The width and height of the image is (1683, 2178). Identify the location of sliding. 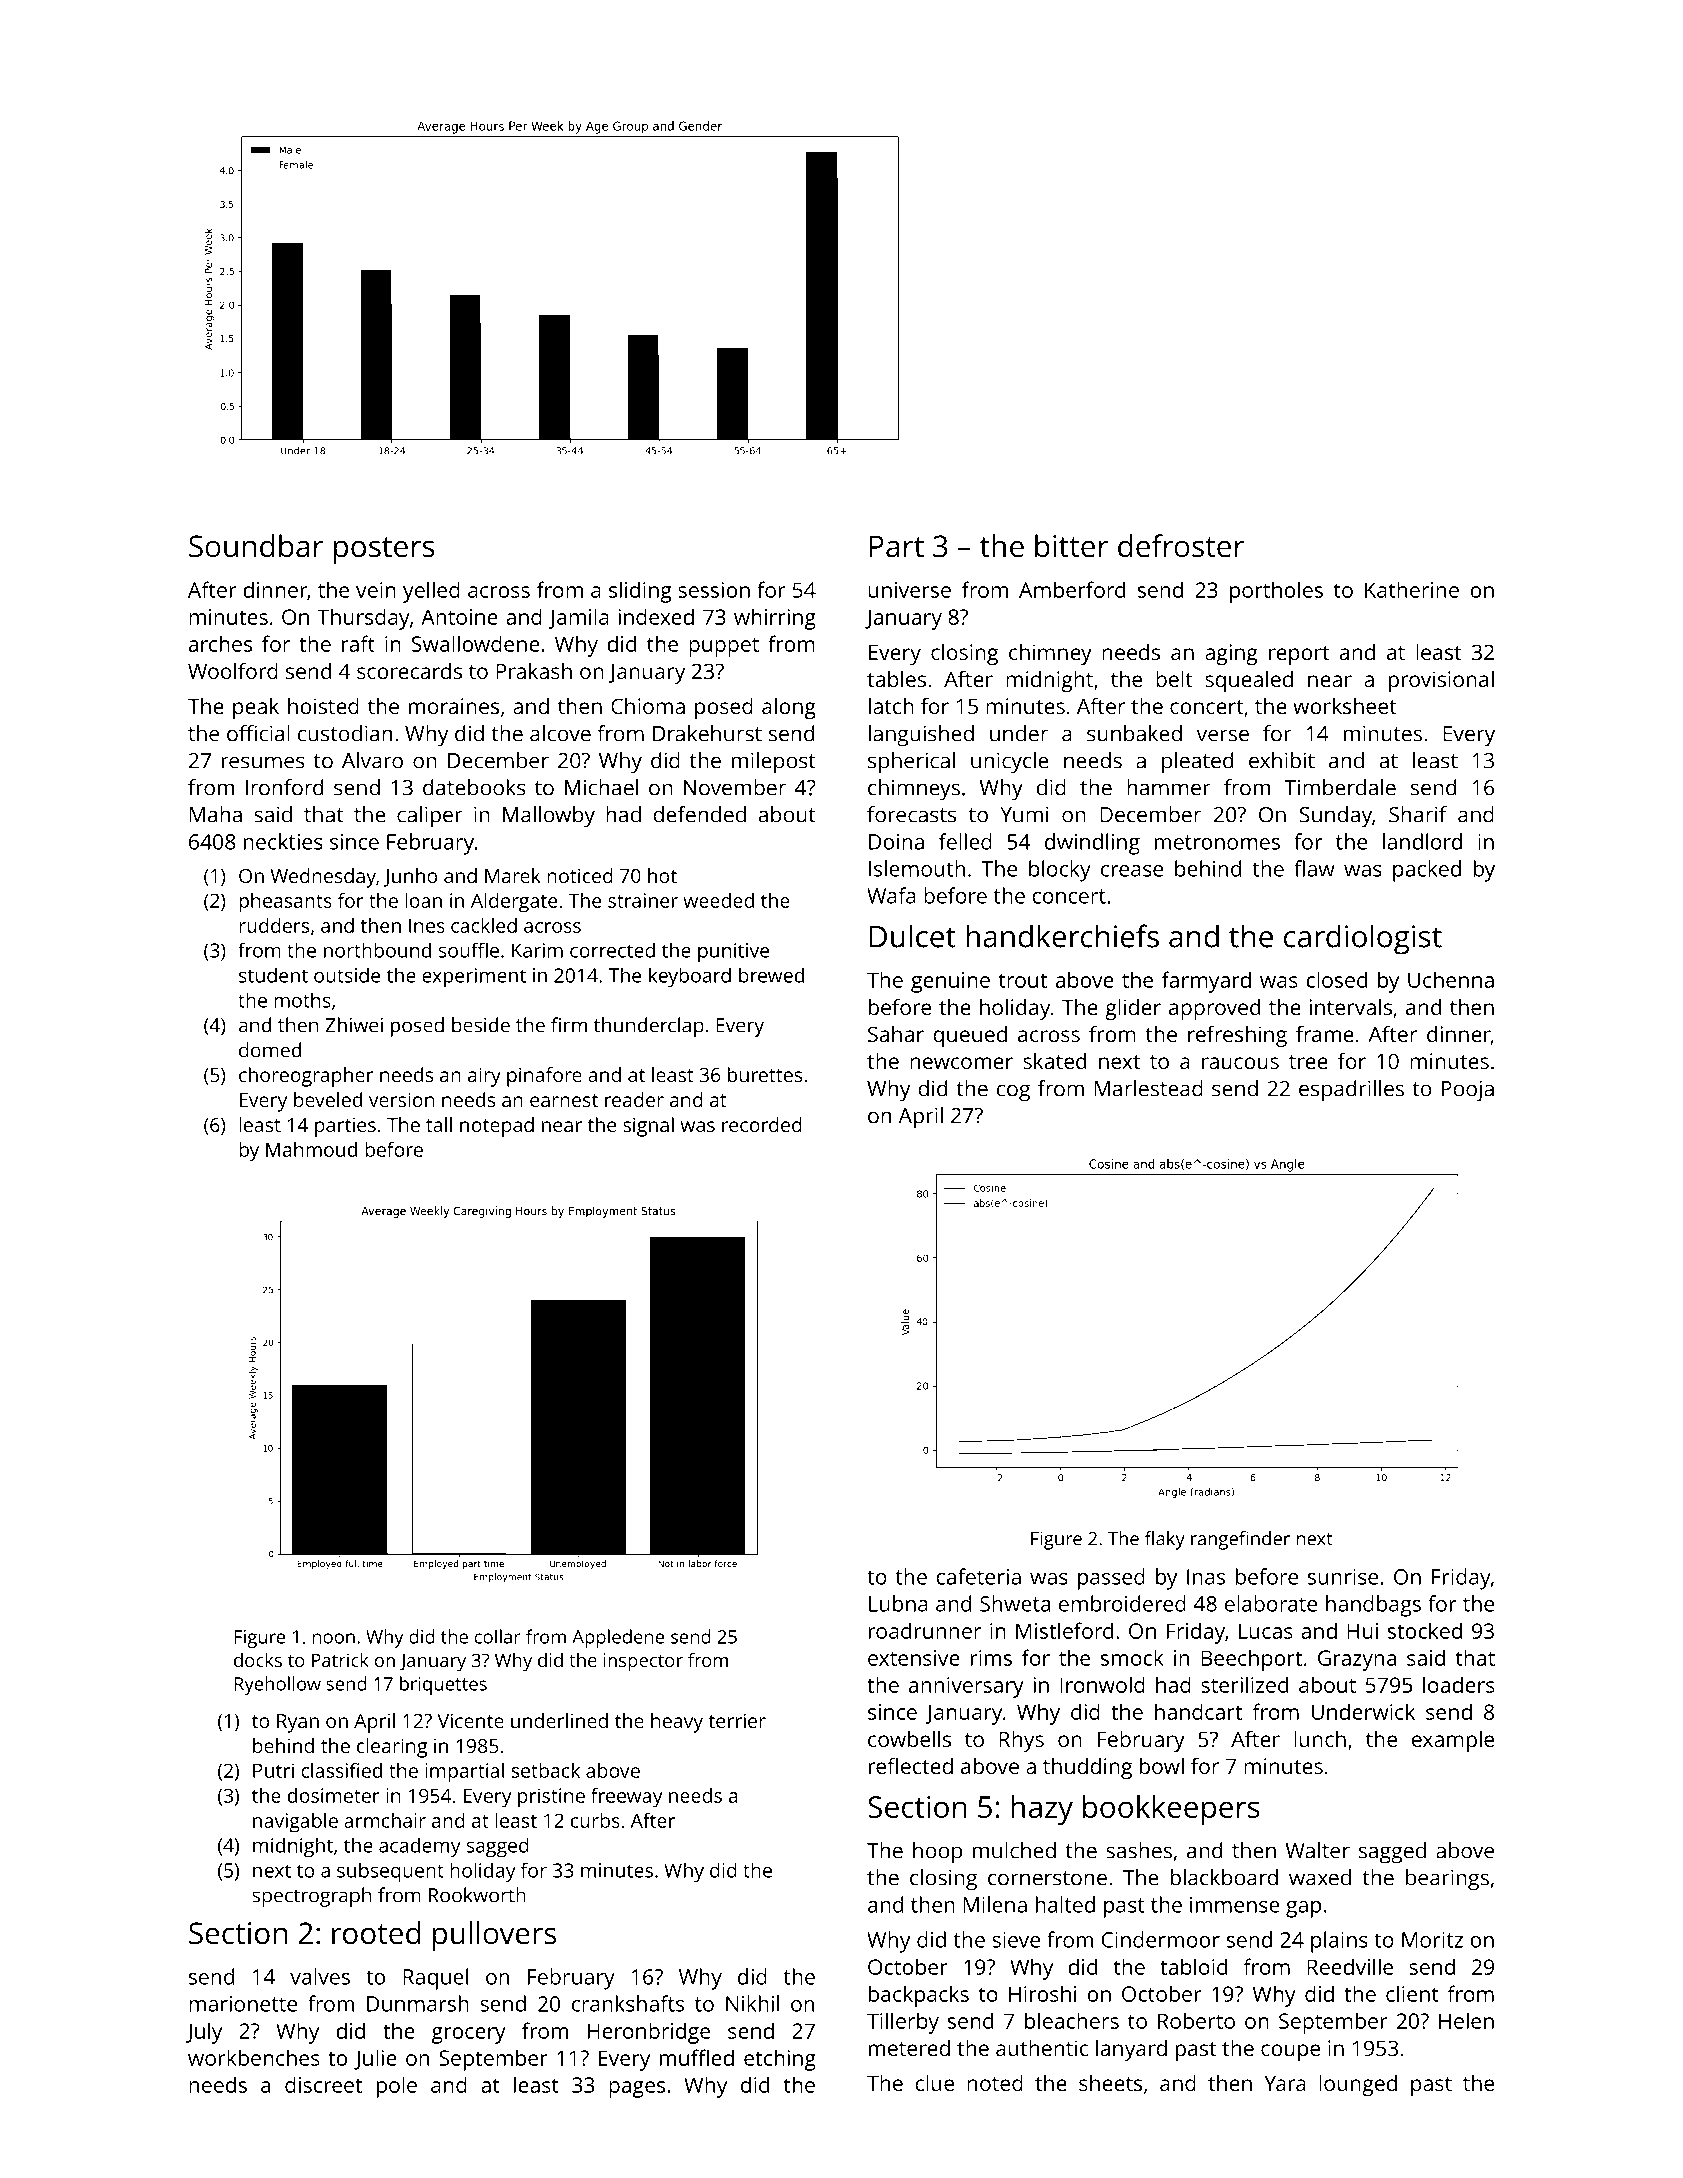
(640, 592).
